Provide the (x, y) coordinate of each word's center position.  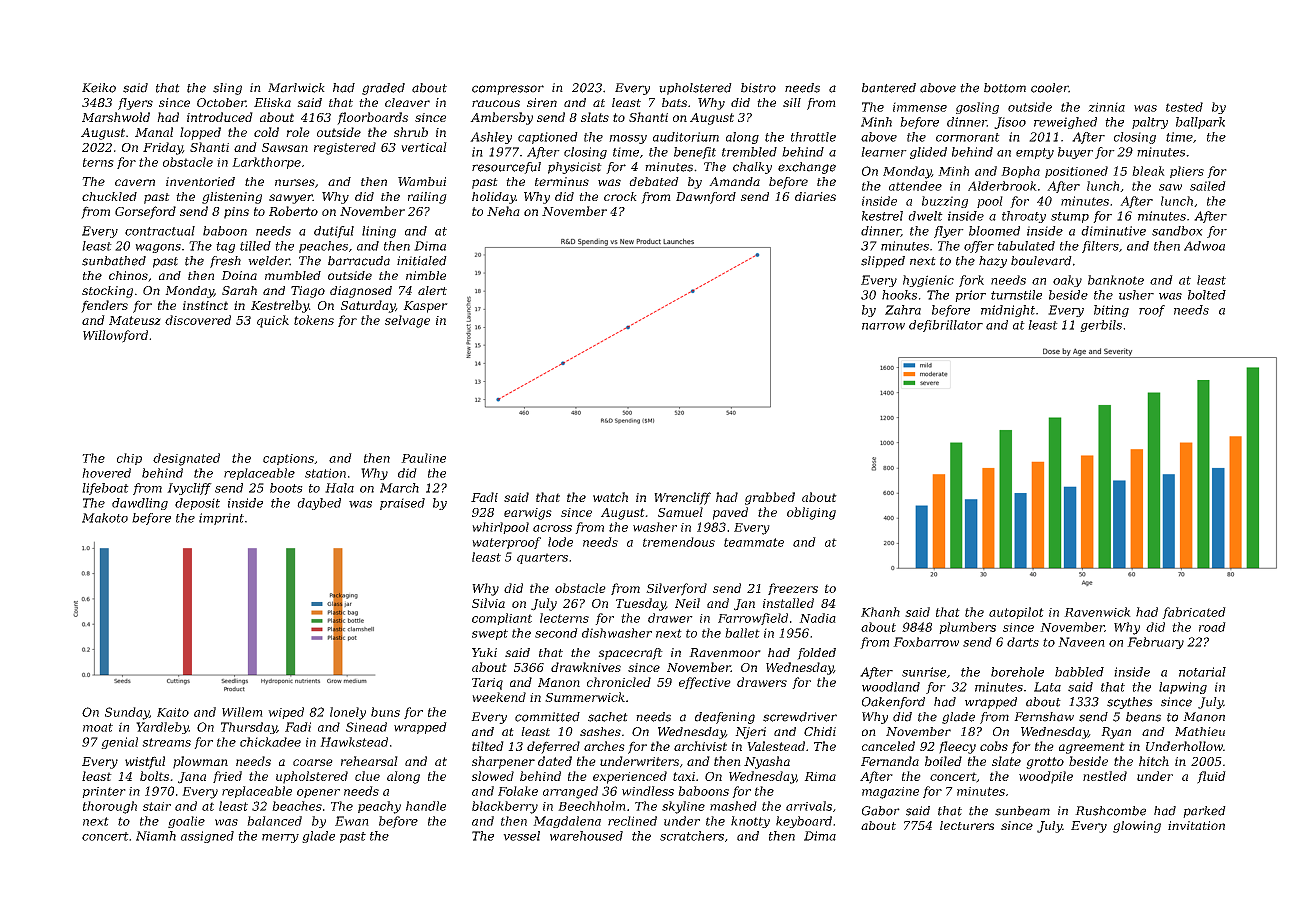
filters (1100, 247)
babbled (1079, 672)
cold (266, 132)
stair (157, 806)
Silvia (488, 603)
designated (186, 459)
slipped (883, 262)
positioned (1076, 172)
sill (792, 102)
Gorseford (145, 212)
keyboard (804, 822)
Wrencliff (682, 498)
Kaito (173, 712)
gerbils (1101, 326)
